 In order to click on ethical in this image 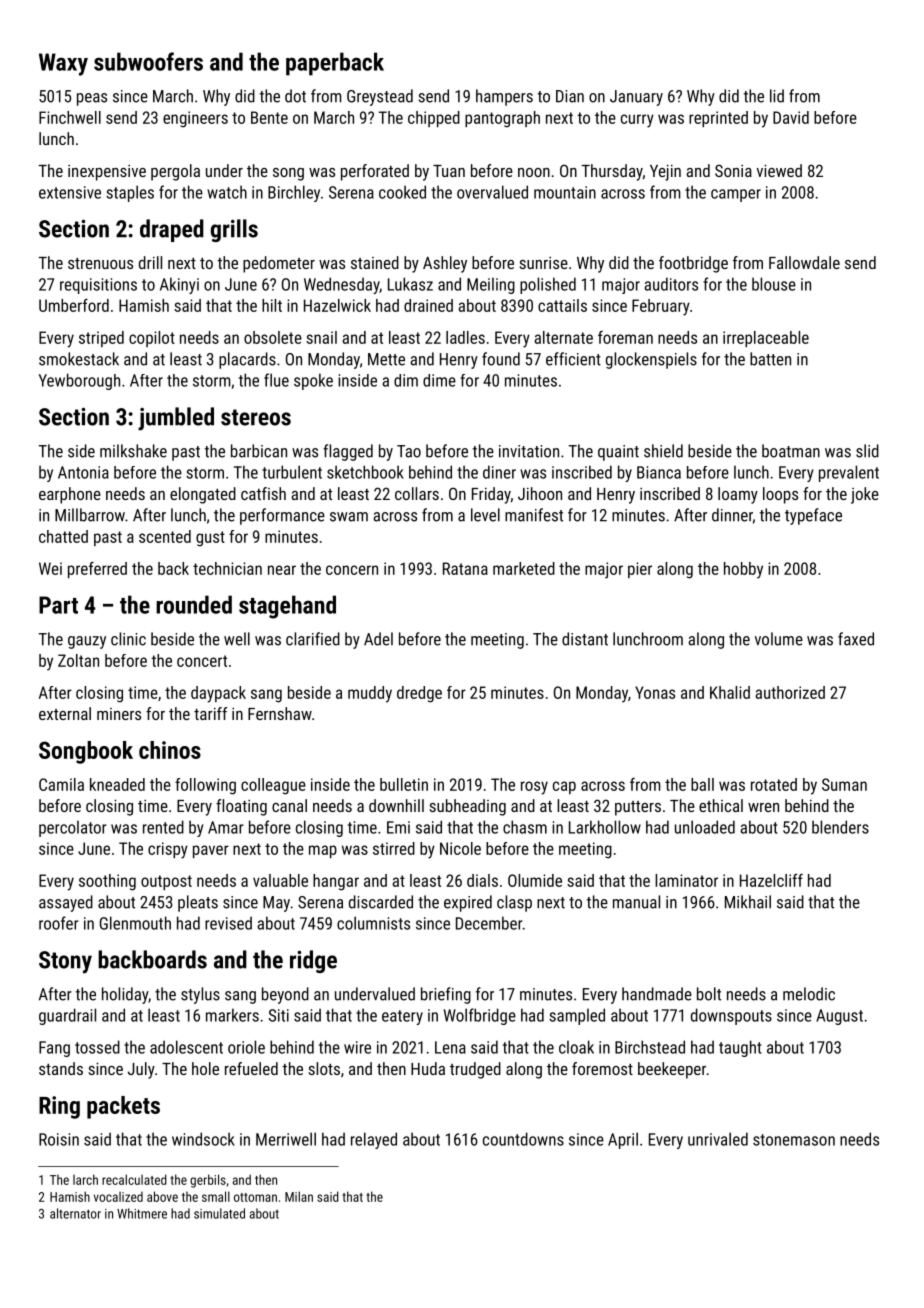, I will do `click(721, 805)`.
